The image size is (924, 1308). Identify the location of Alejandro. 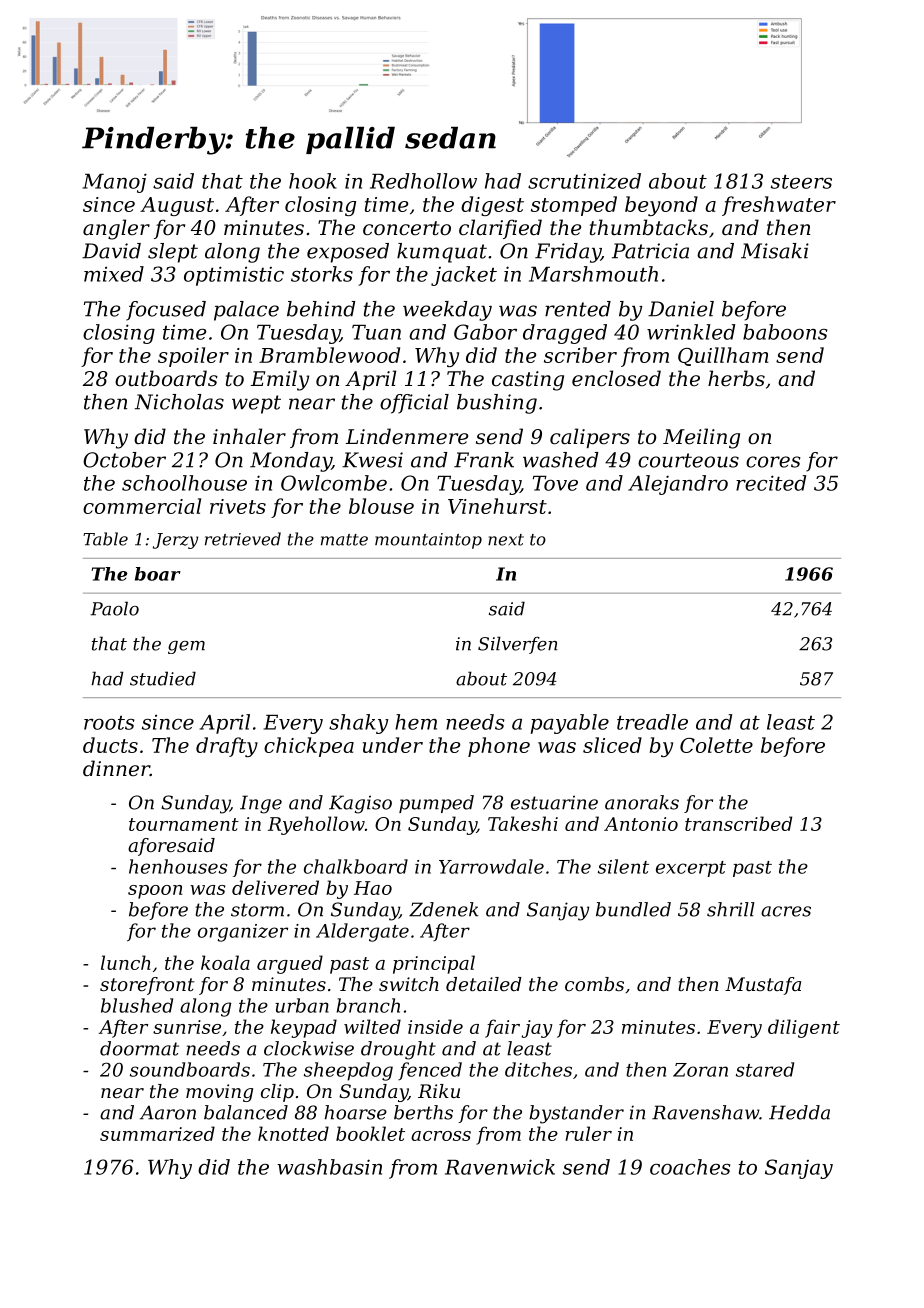
(678, 485).
